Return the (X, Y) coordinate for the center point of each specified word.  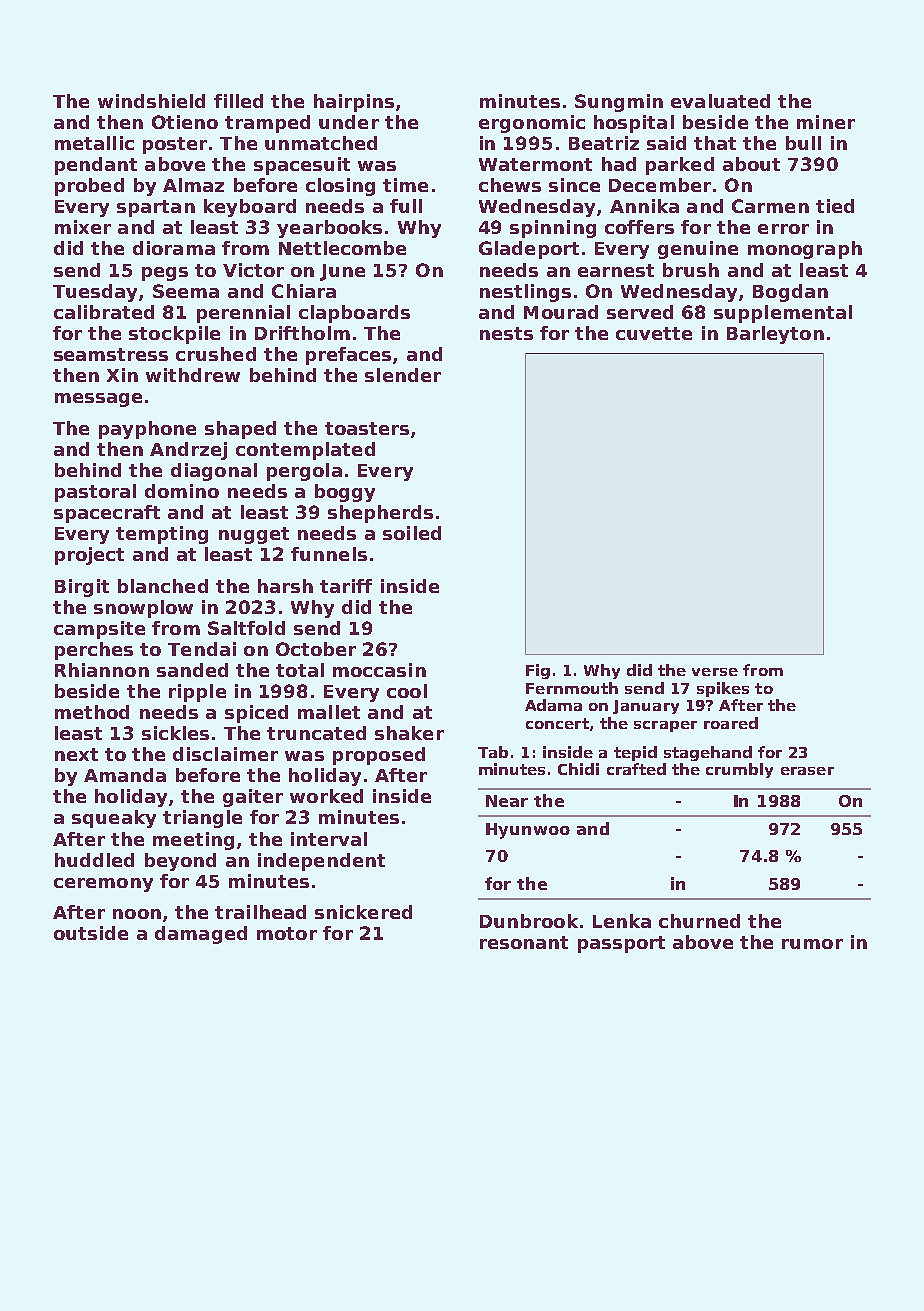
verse (715, 672)
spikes (723, 689)
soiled (412, 533)
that (715, 143)
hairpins (354, 103)
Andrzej (188, 451)
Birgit (82, 588)
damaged (201, 935)
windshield (151, 101)
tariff (346, 586)
